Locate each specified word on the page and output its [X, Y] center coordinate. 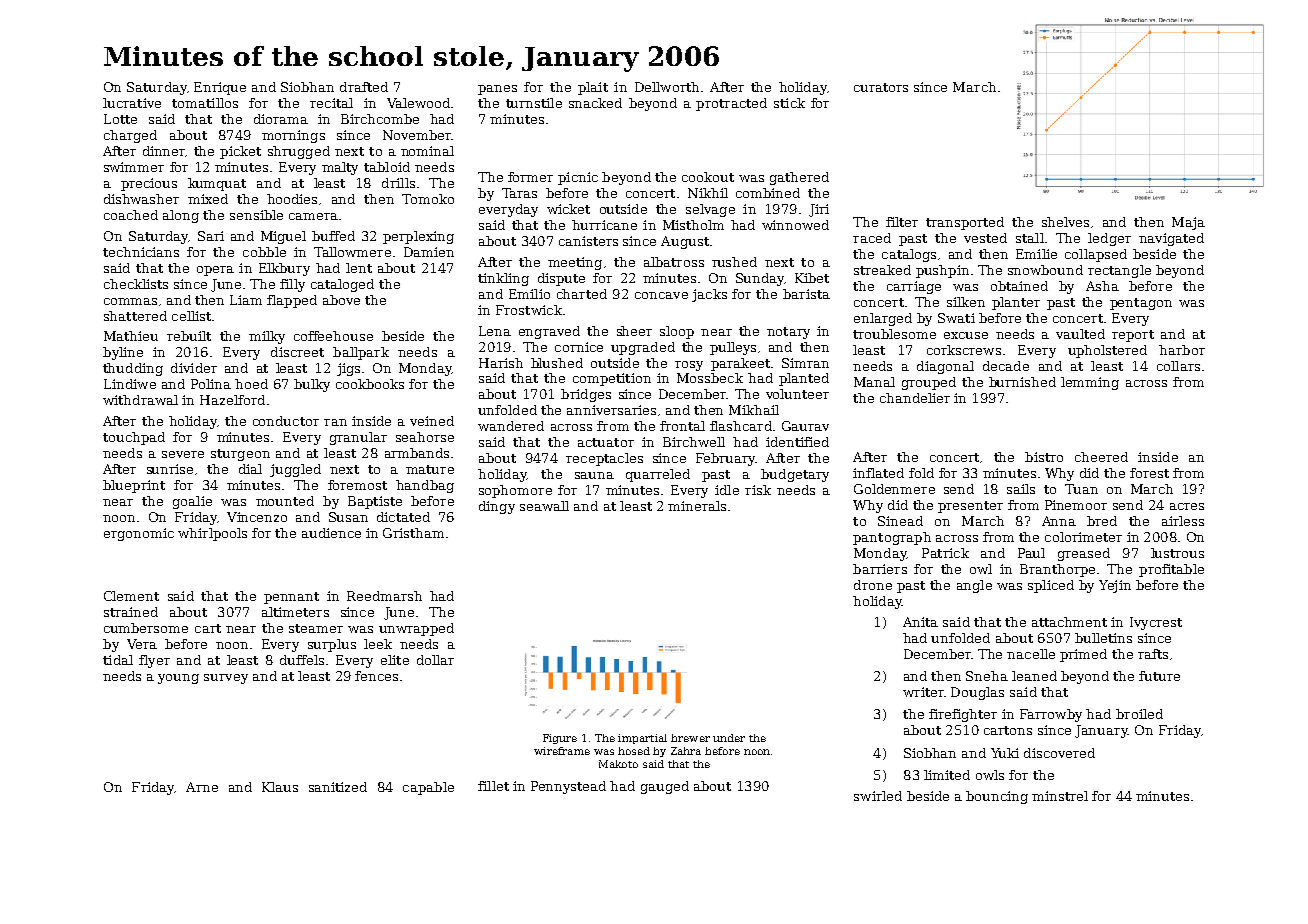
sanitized [338, 787]
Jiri [819, 210]
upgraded [643, 348]
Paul [1031, 553]
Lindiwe [130, 384]
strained [131, 612]
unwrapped [416, 629]
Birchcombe [380, 119]
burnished [1022, 382]
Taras [519, 193]
